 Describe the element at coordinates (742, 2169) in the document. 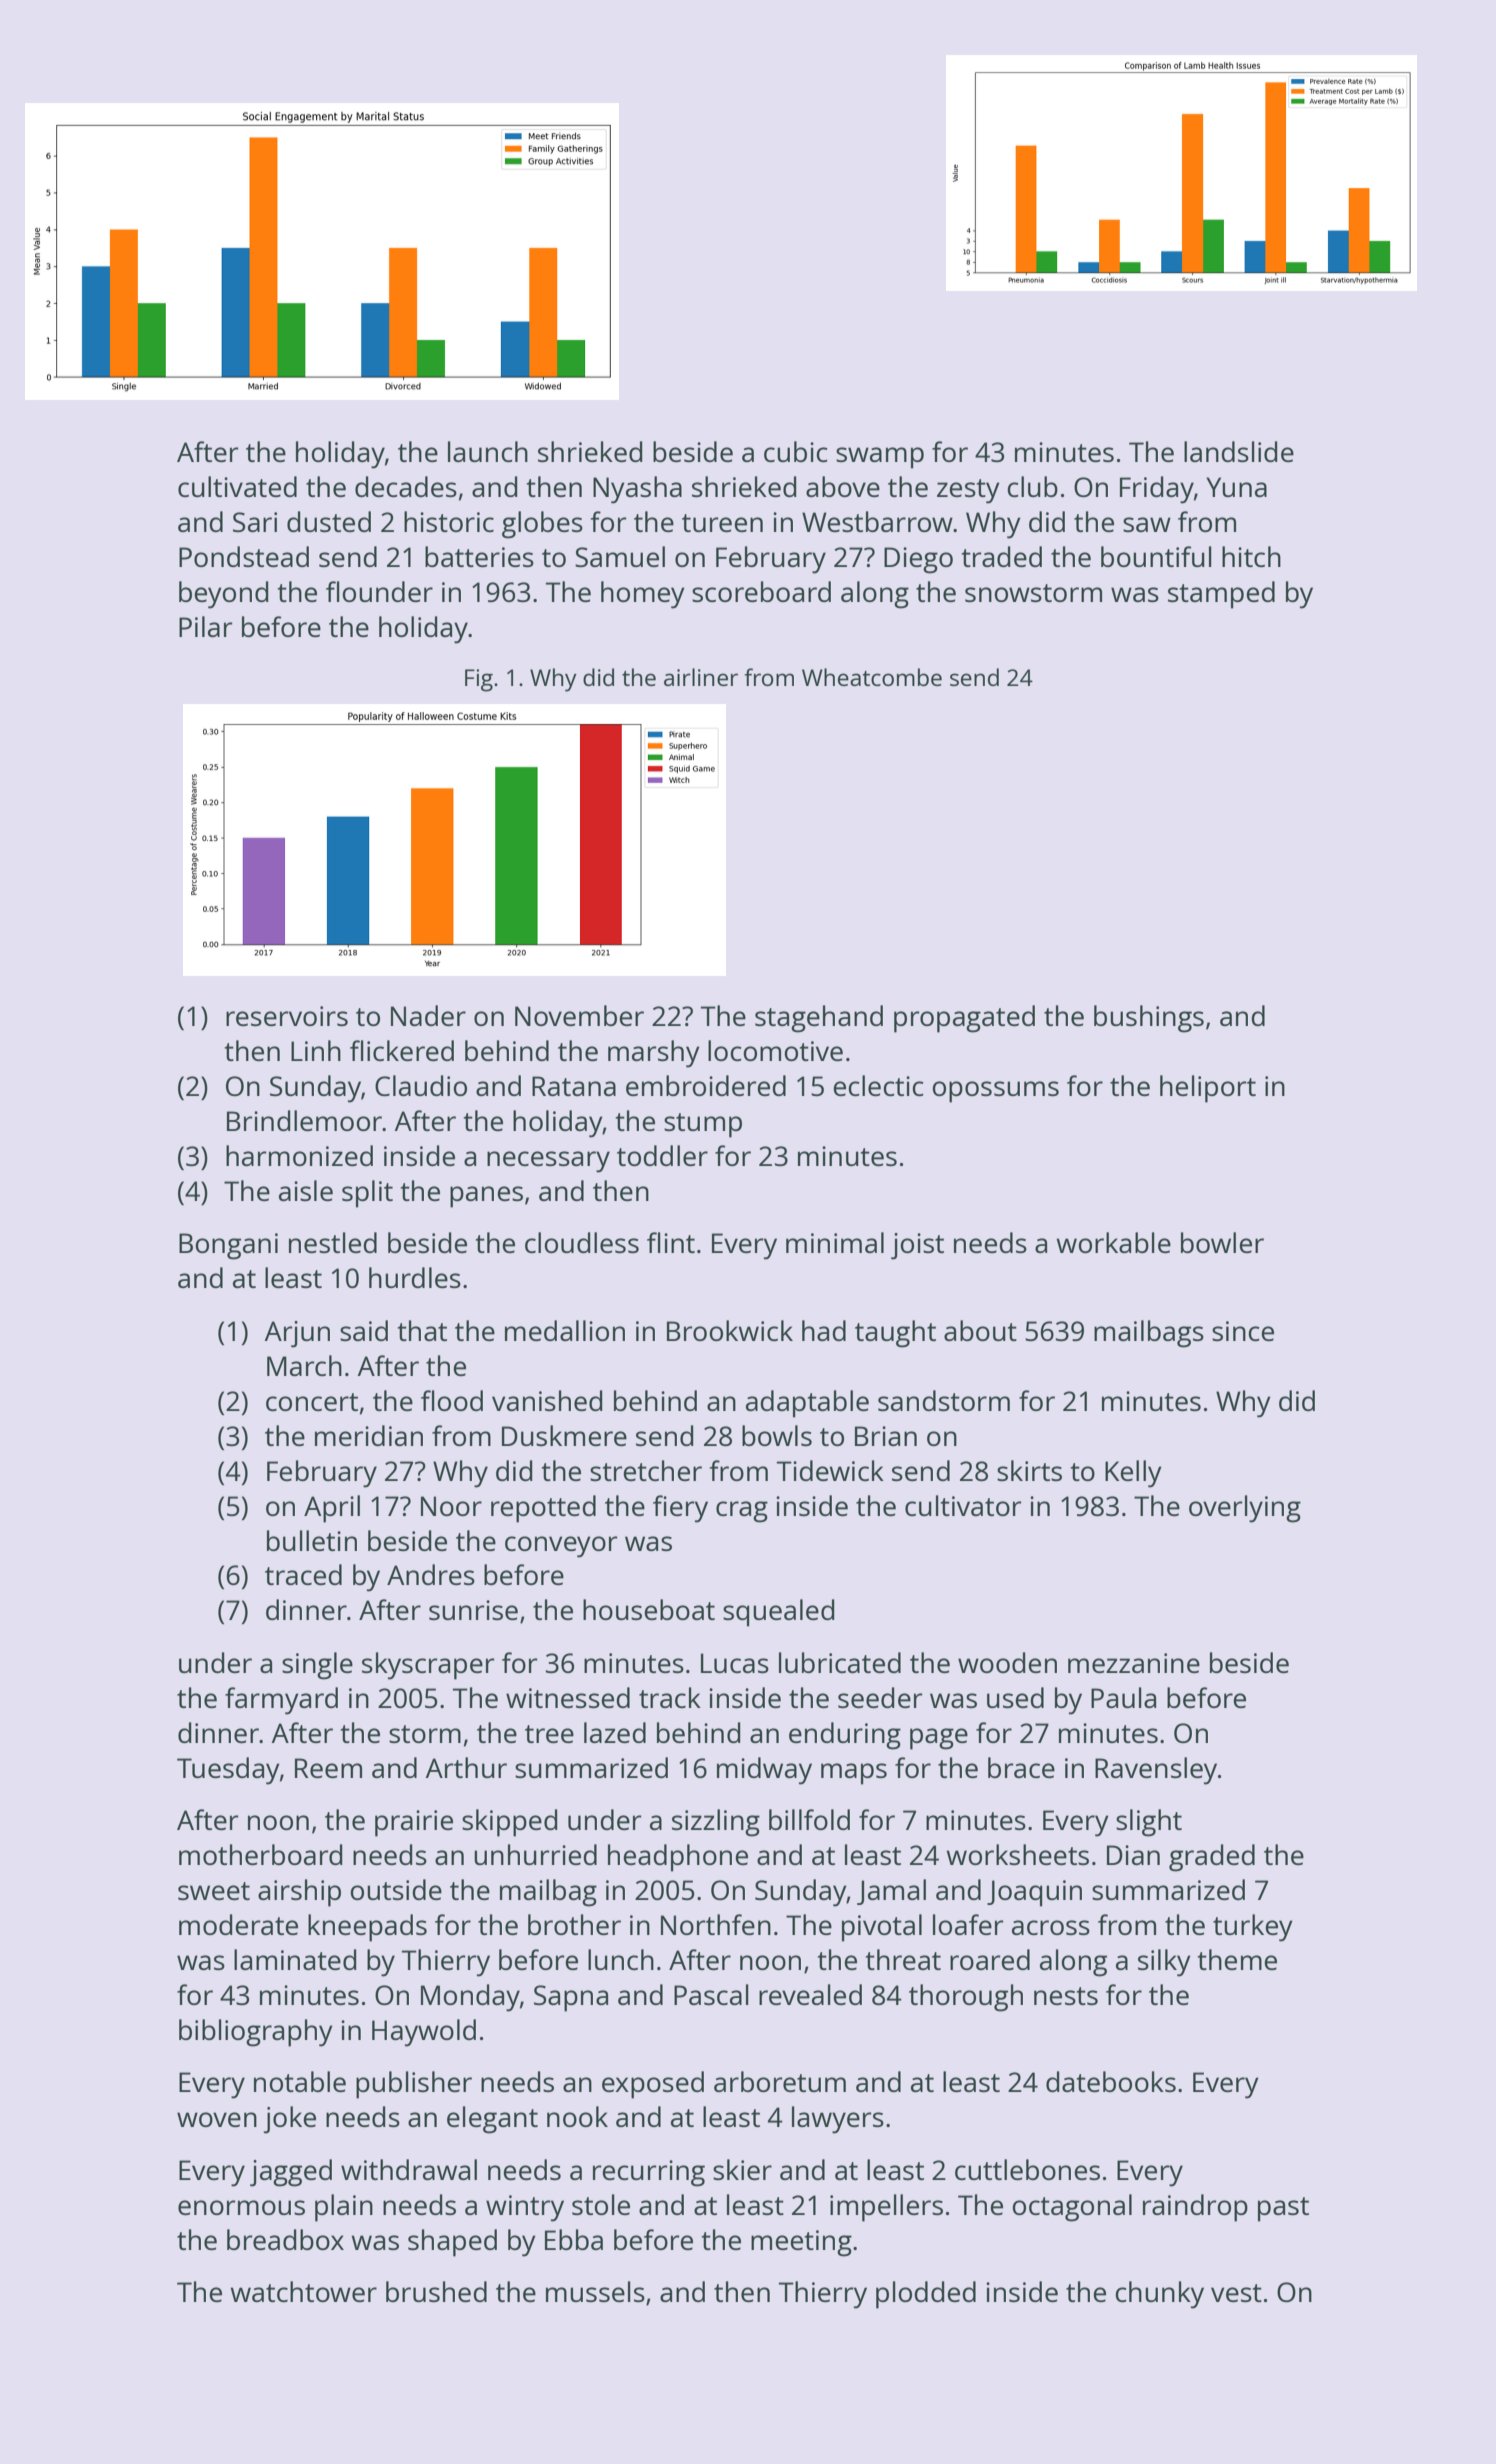

I see `skier` at that location.
